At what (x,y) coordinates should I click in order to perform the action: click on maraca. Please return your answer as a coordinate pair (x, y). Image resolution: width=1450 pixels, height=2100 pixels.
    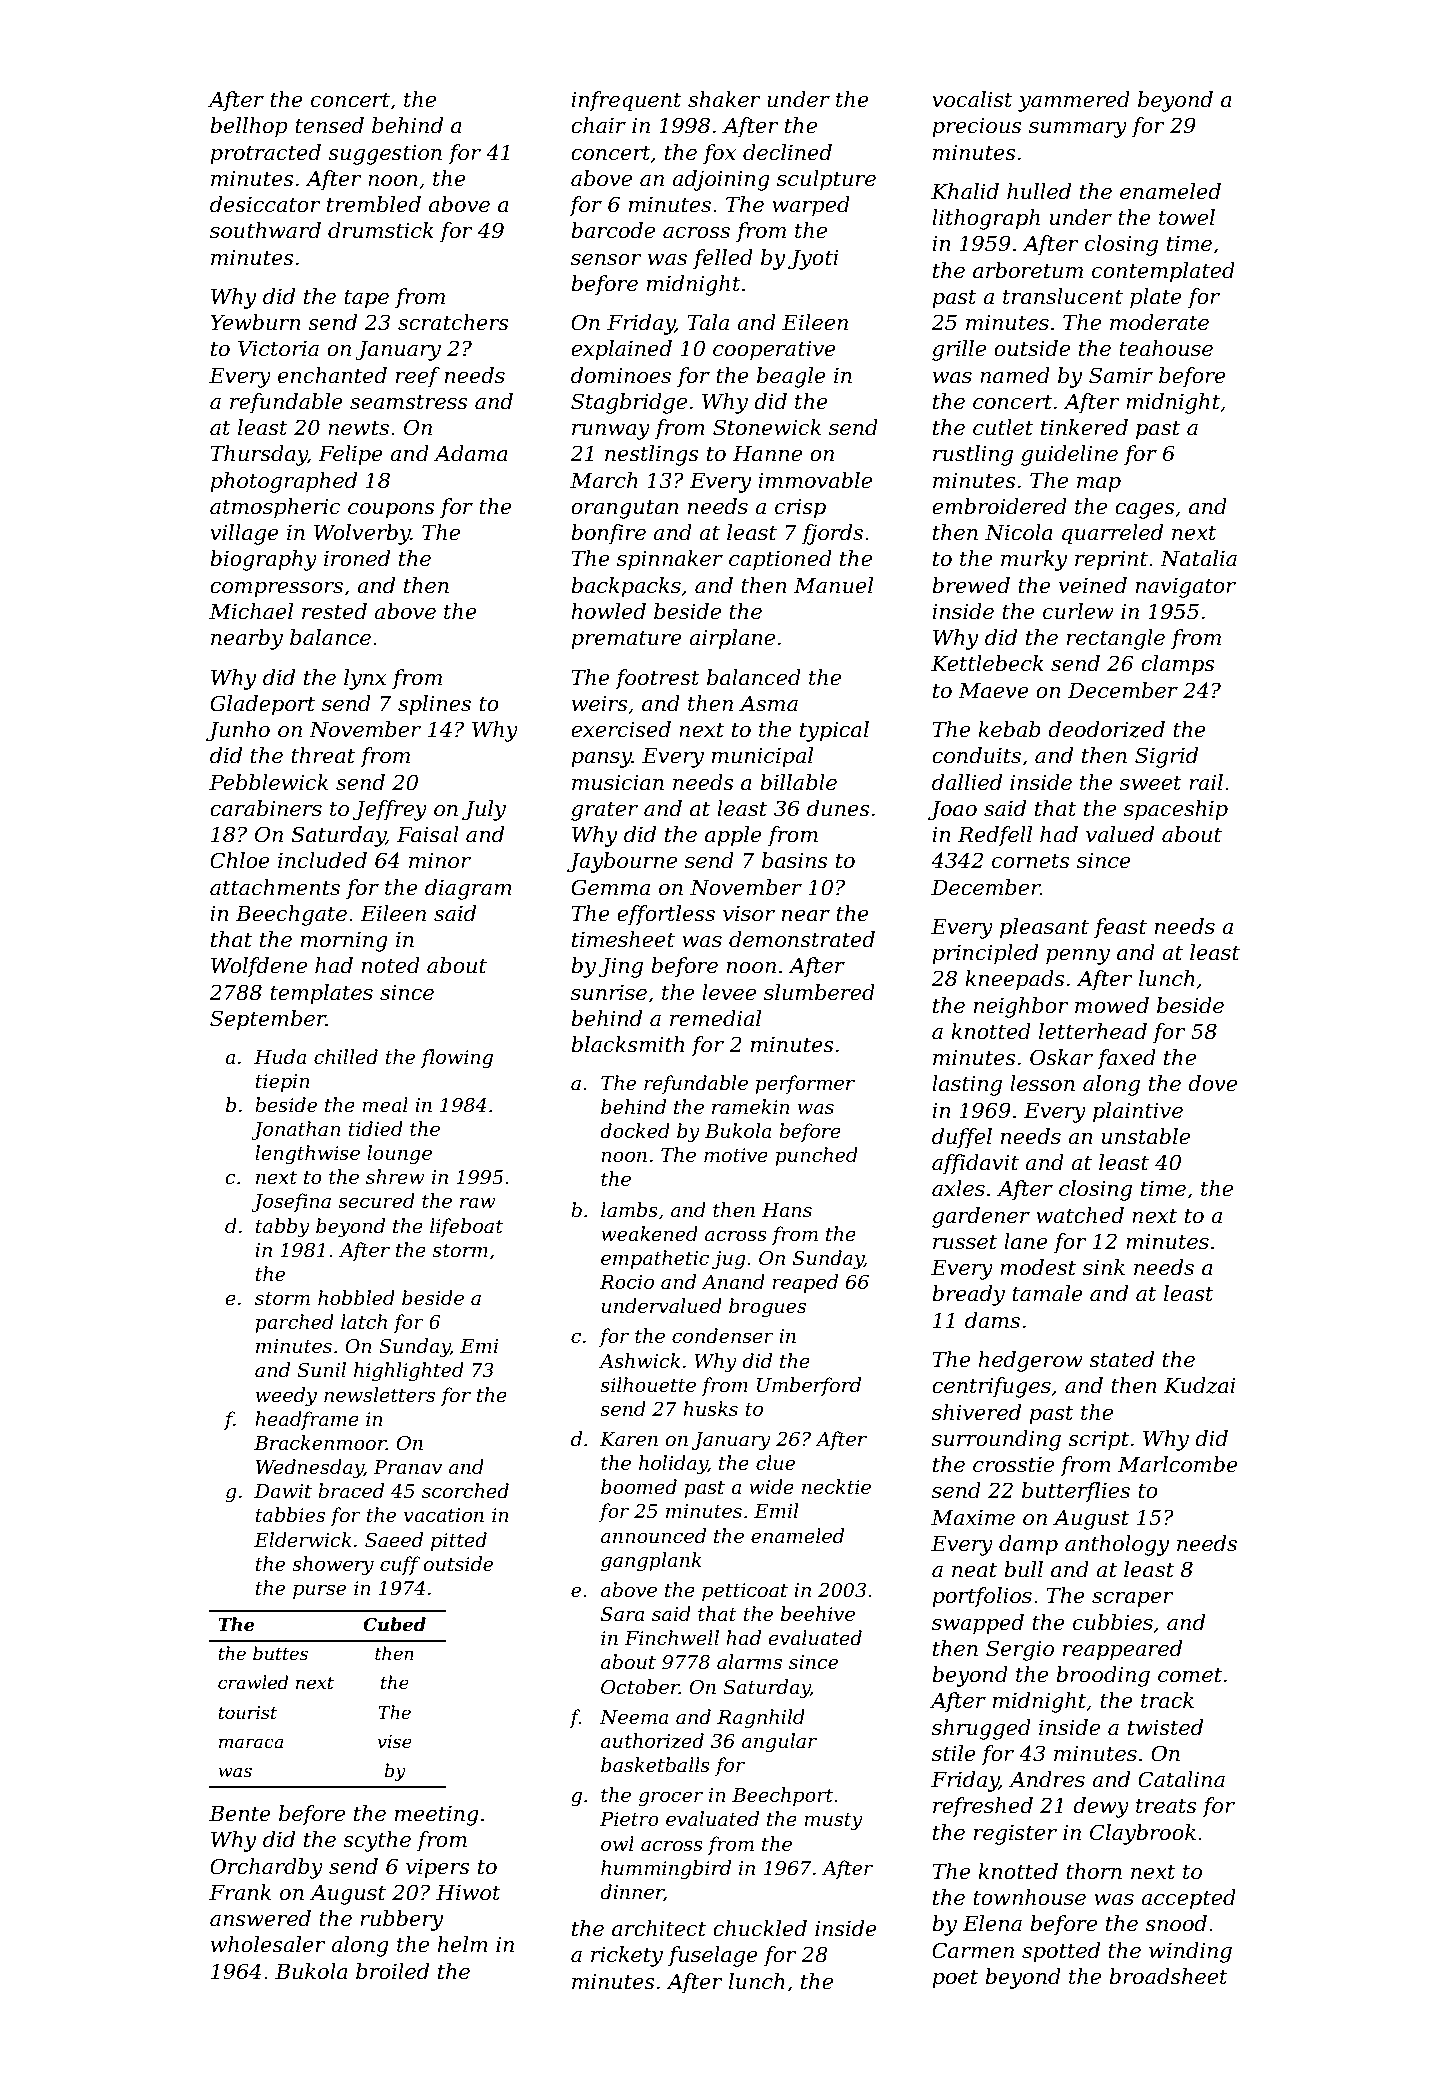
    Looking at the image, I should click on (251, 1743).
